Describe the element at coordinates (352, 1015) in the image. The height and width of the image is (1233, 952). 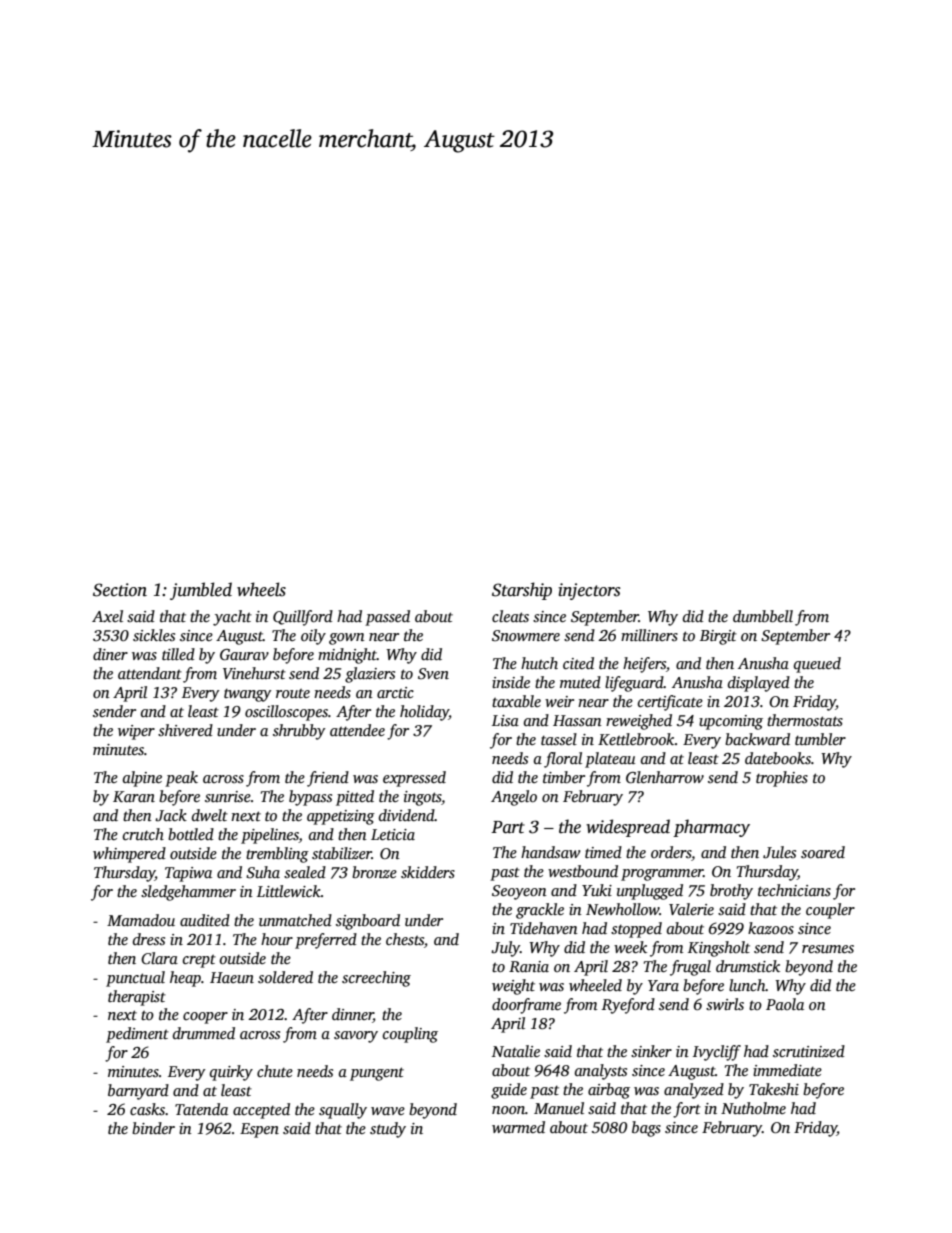
I see `dinner` at that location.
